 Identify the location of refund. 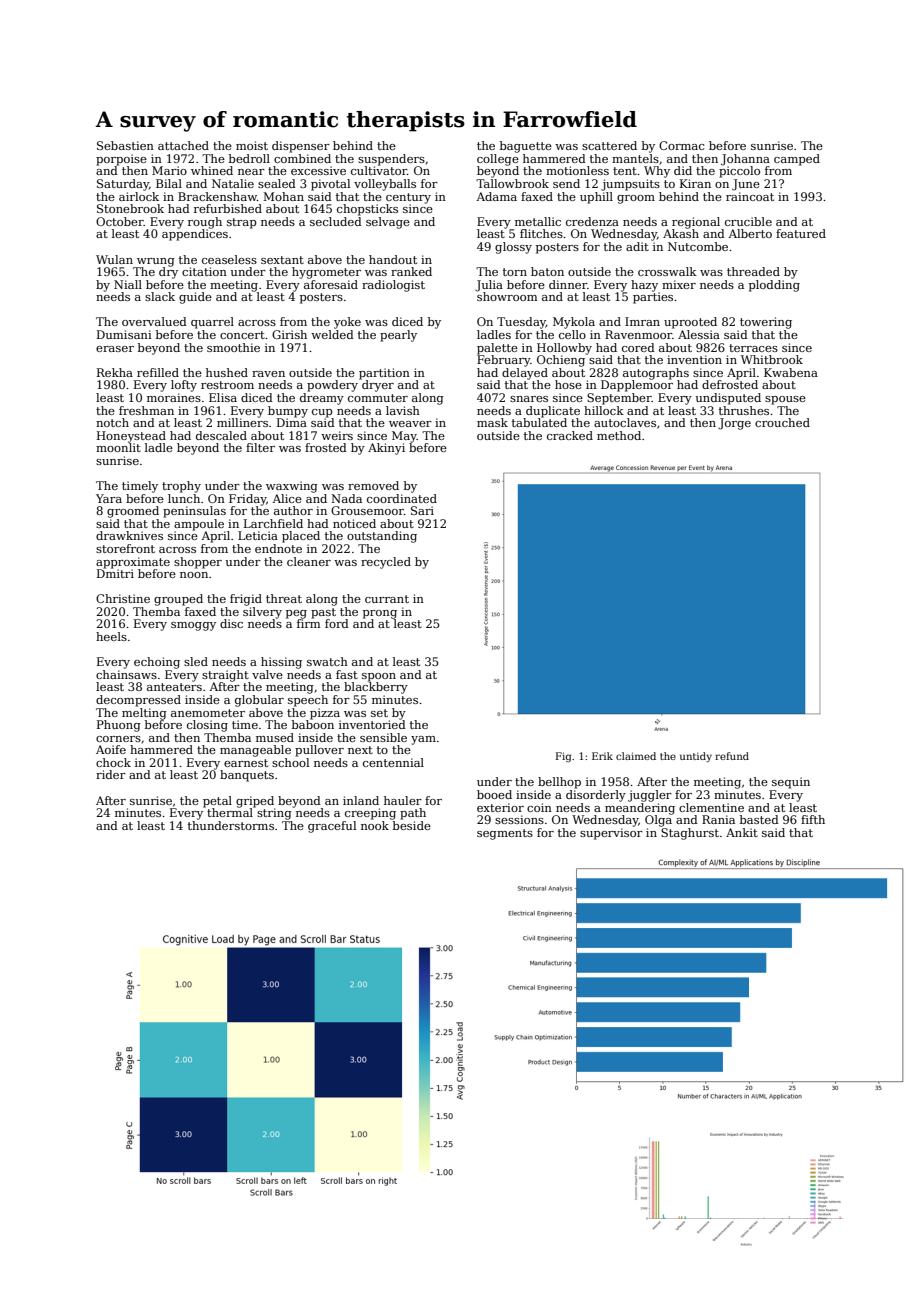
(732, 756).
